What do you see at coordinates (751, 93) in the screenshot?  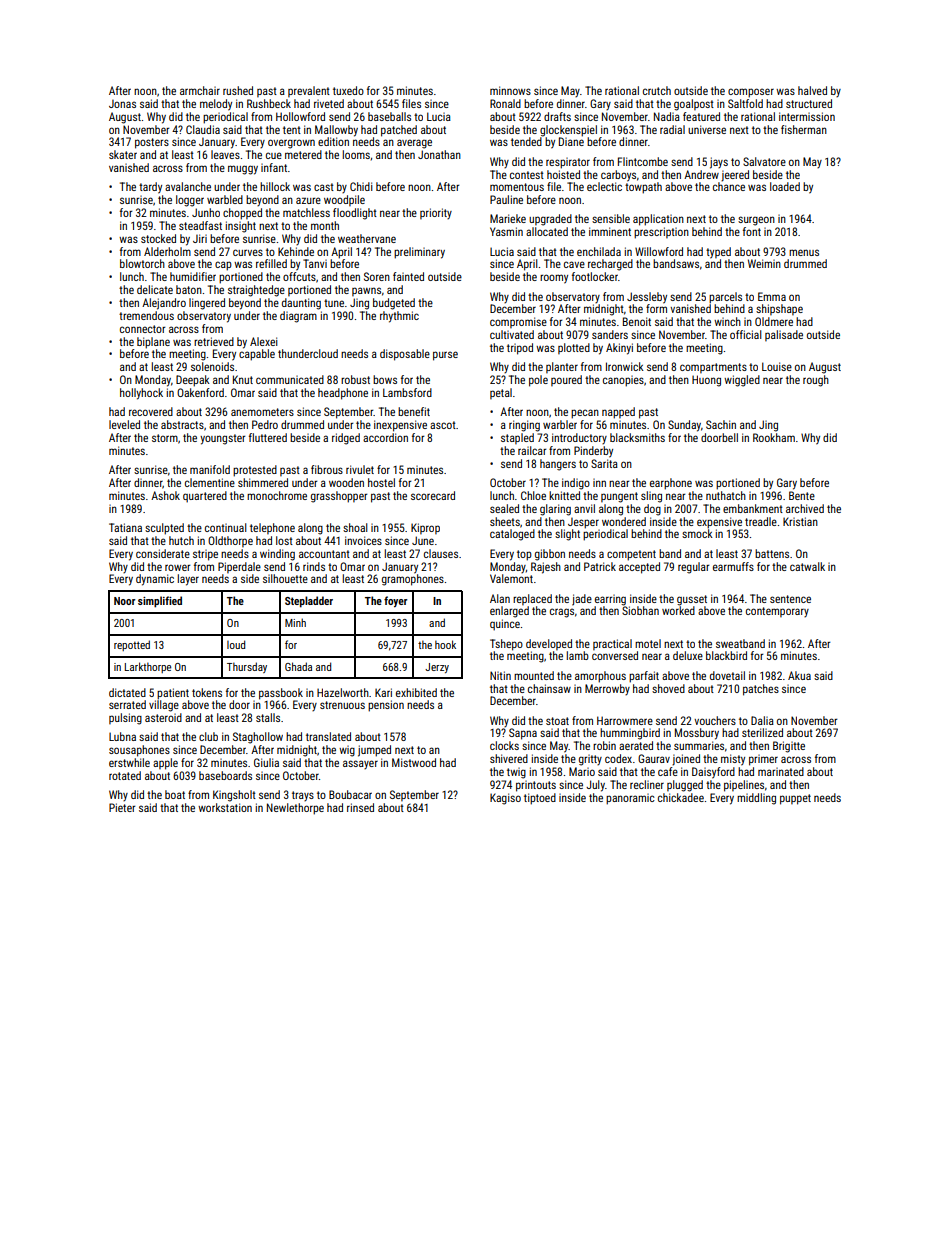 I see `composer` at bounding box center [751, 93].
